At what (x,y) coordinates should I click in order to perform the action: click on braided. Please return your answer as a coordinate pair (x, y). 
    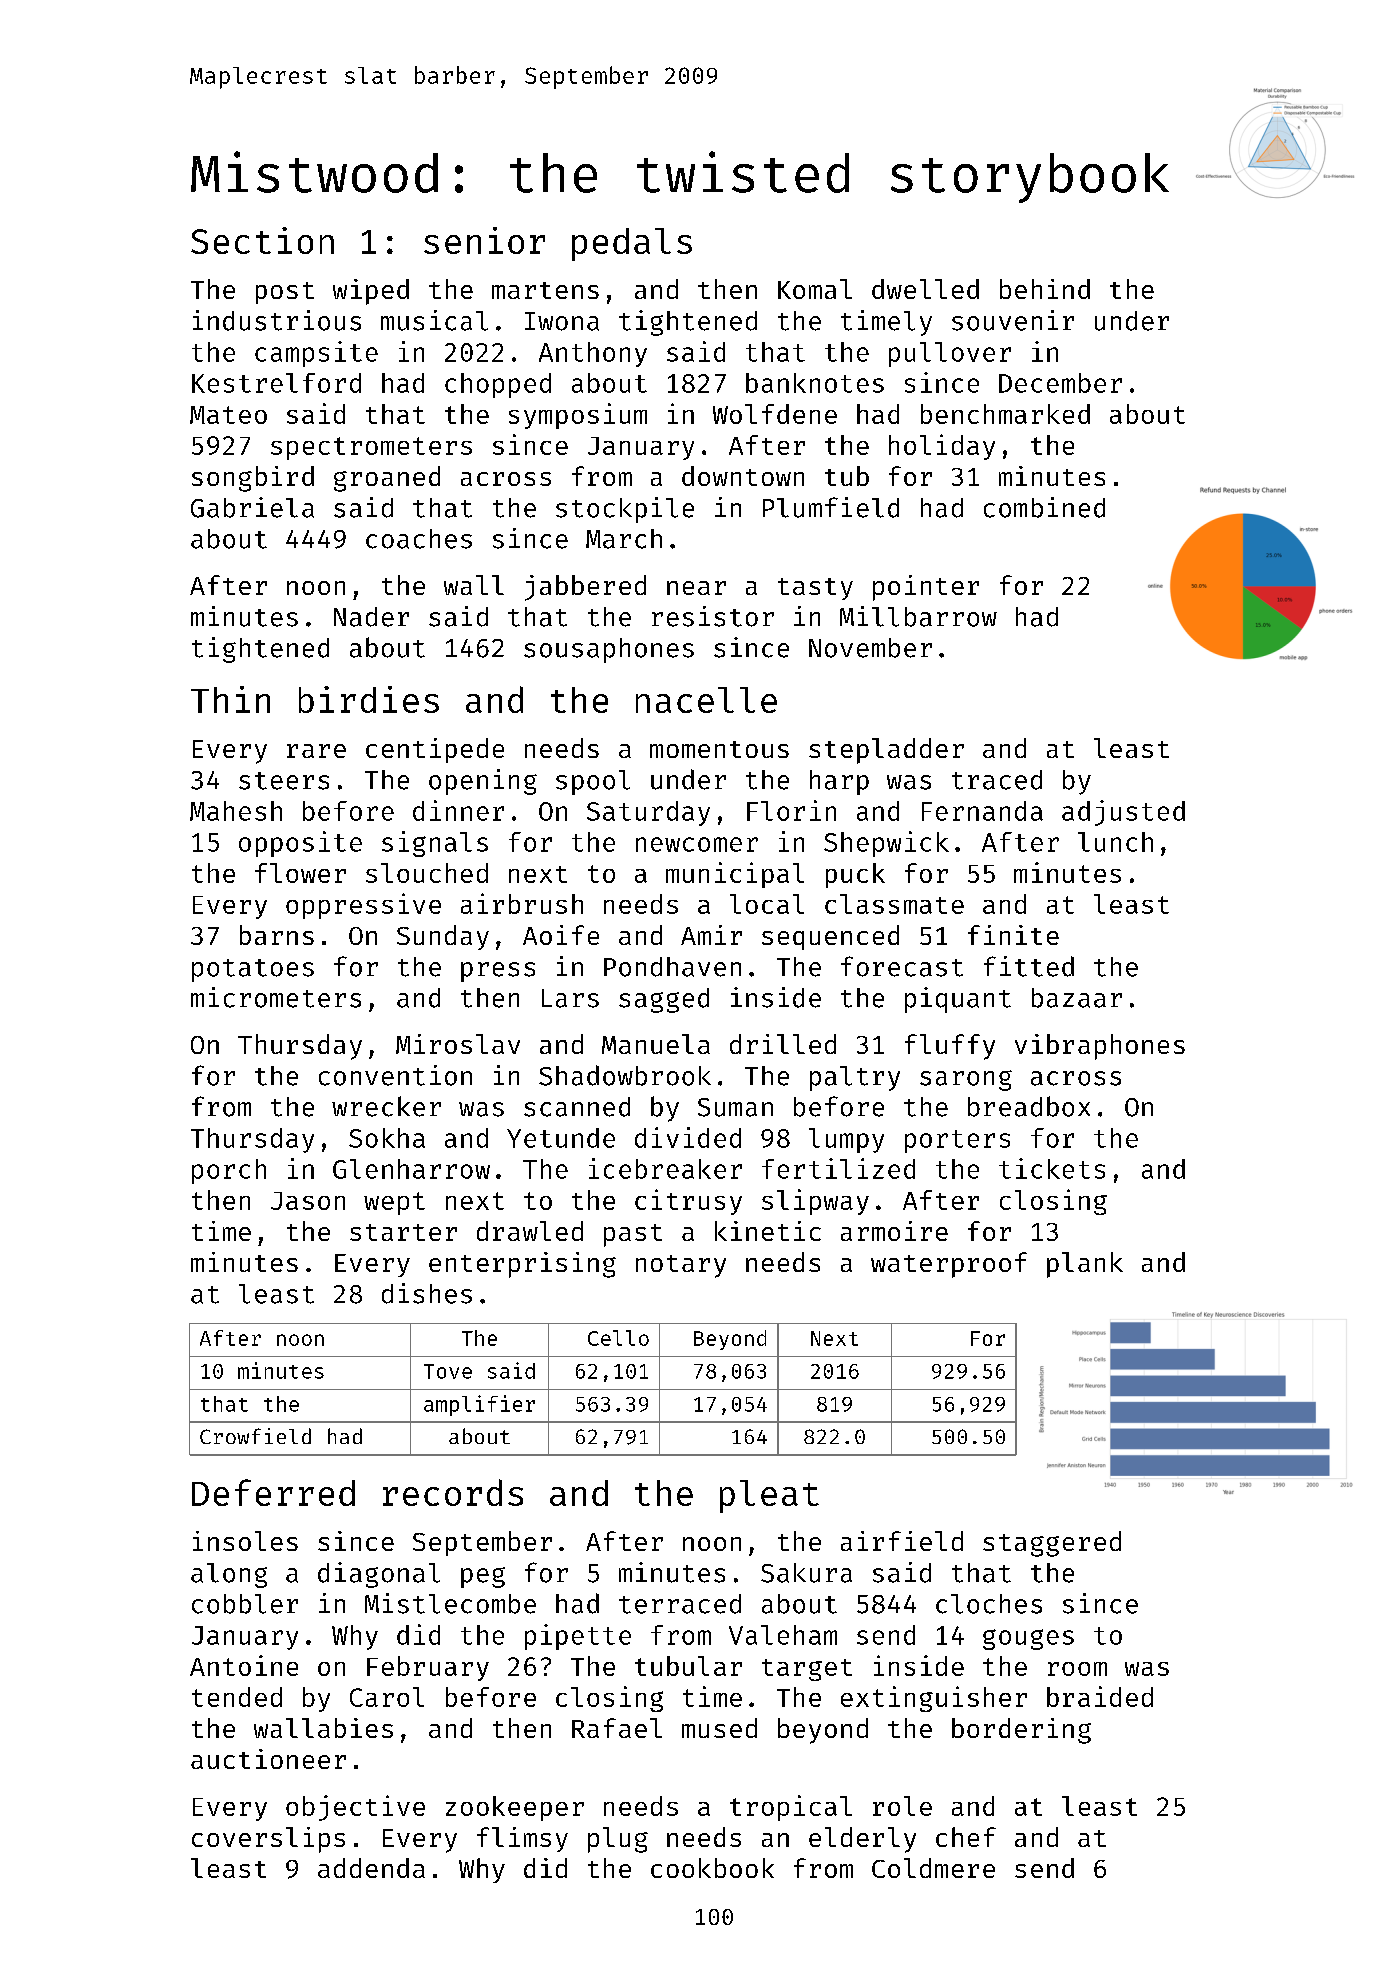
    Looking at the image, I should click on (1100, 1696).
